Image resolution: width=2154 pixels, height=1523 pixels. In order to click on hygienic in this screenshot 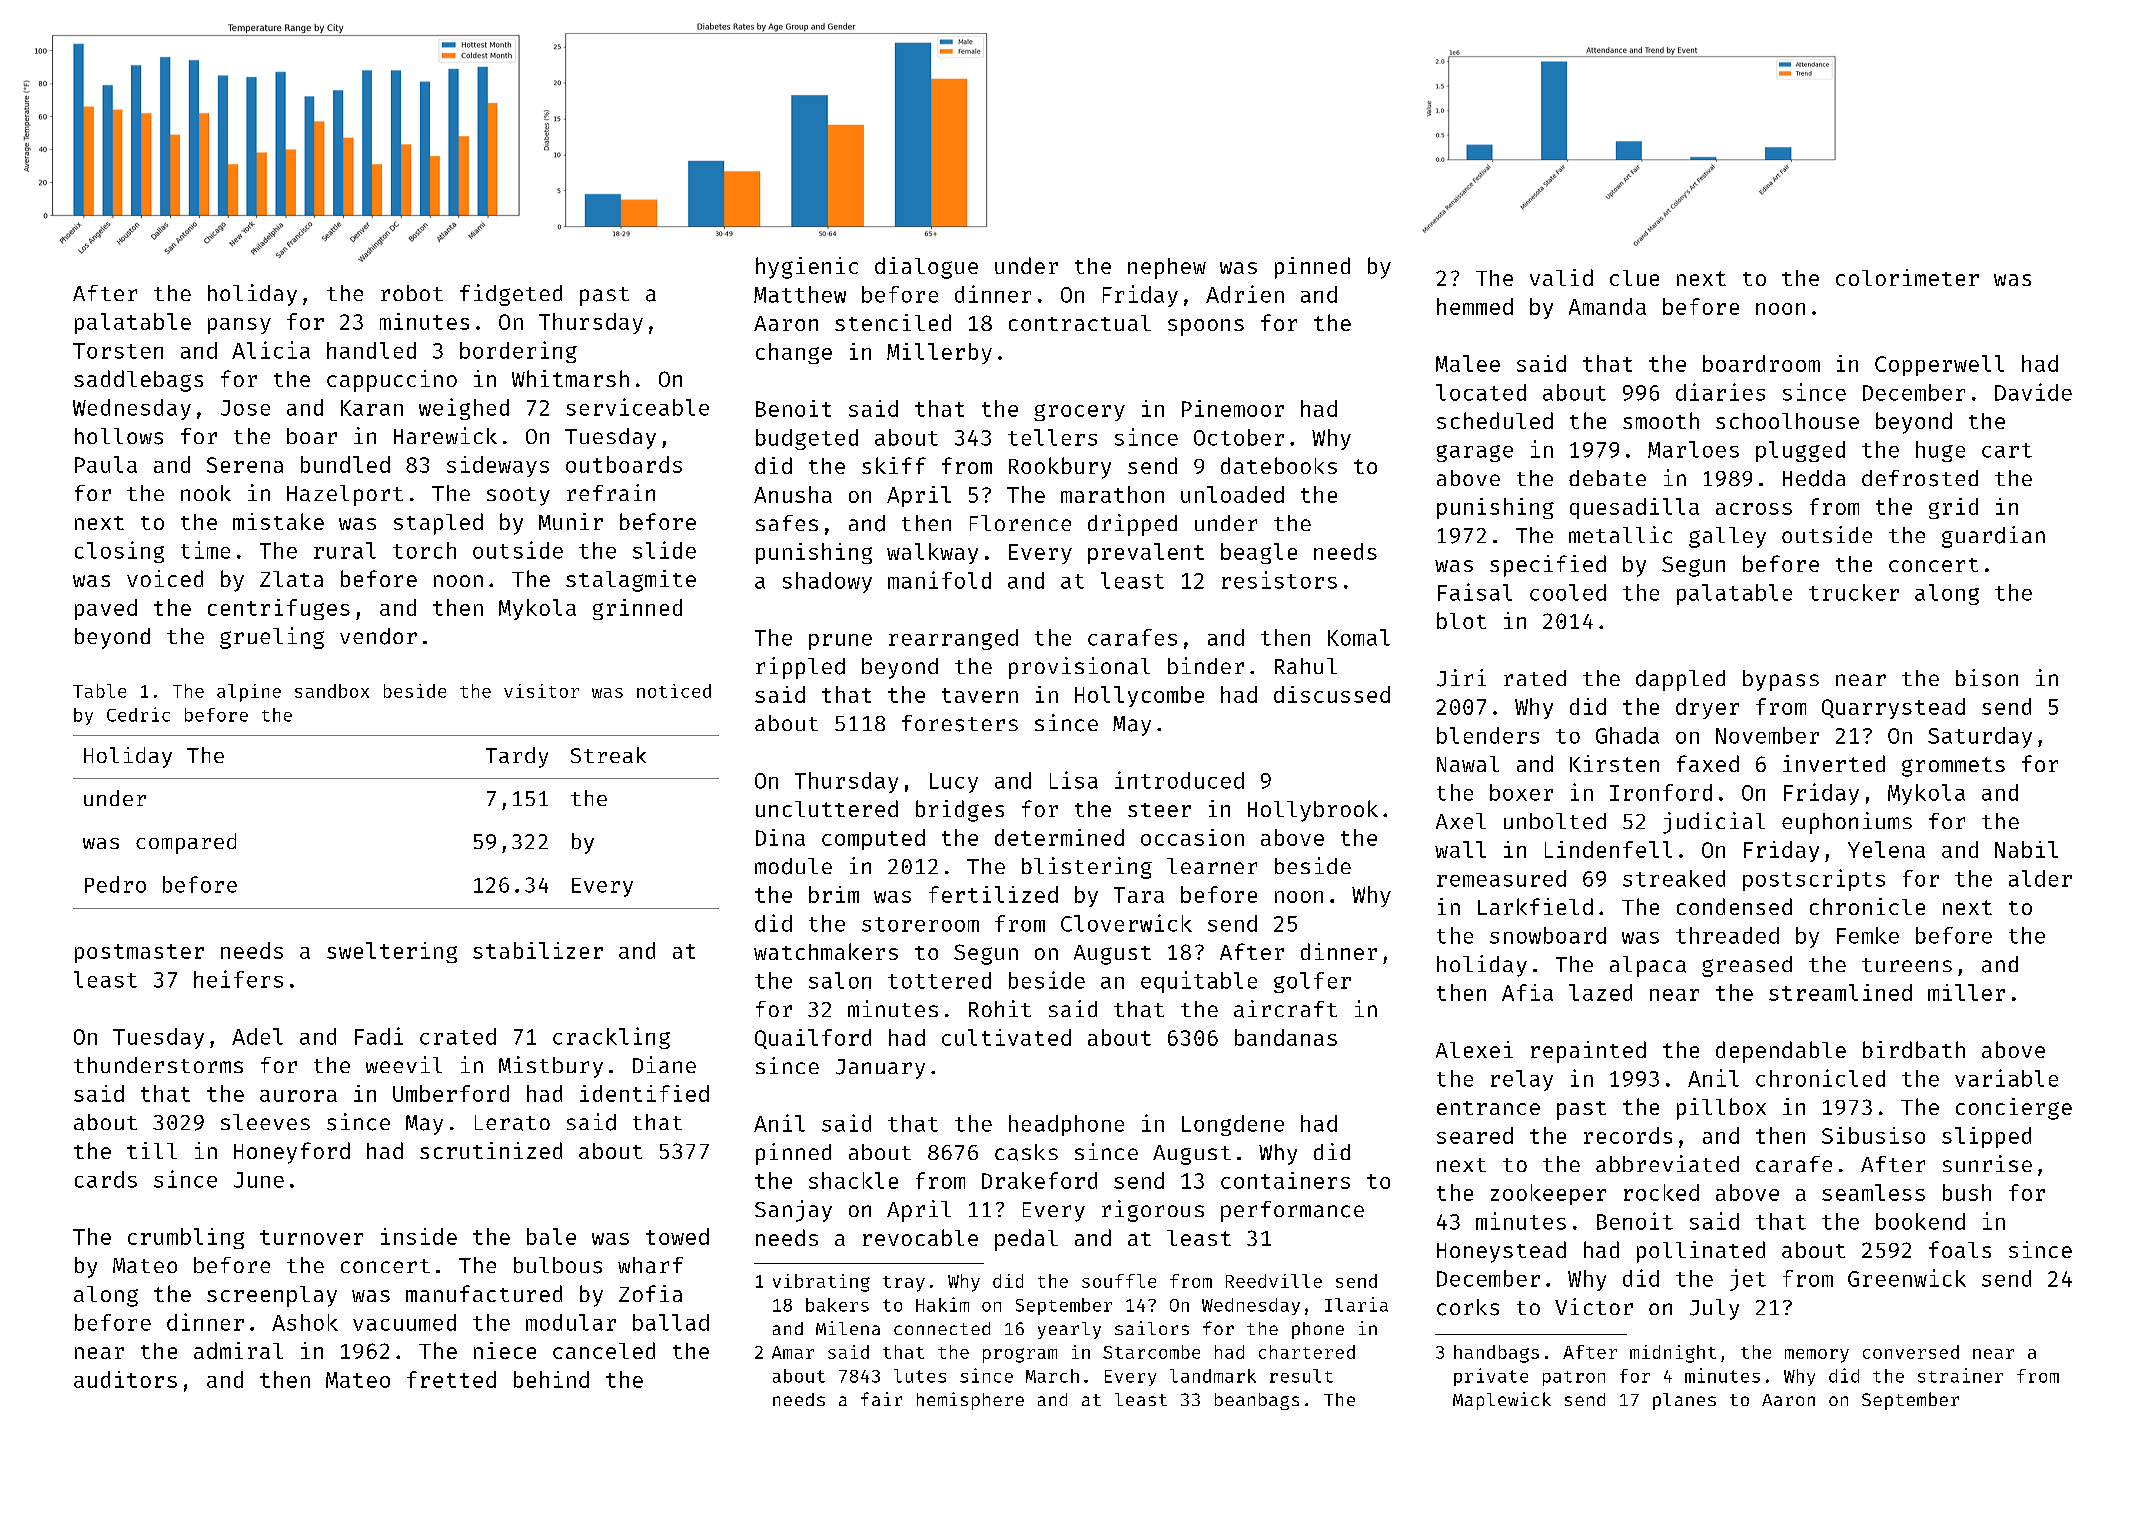, I will do `click(807, 268)`.
